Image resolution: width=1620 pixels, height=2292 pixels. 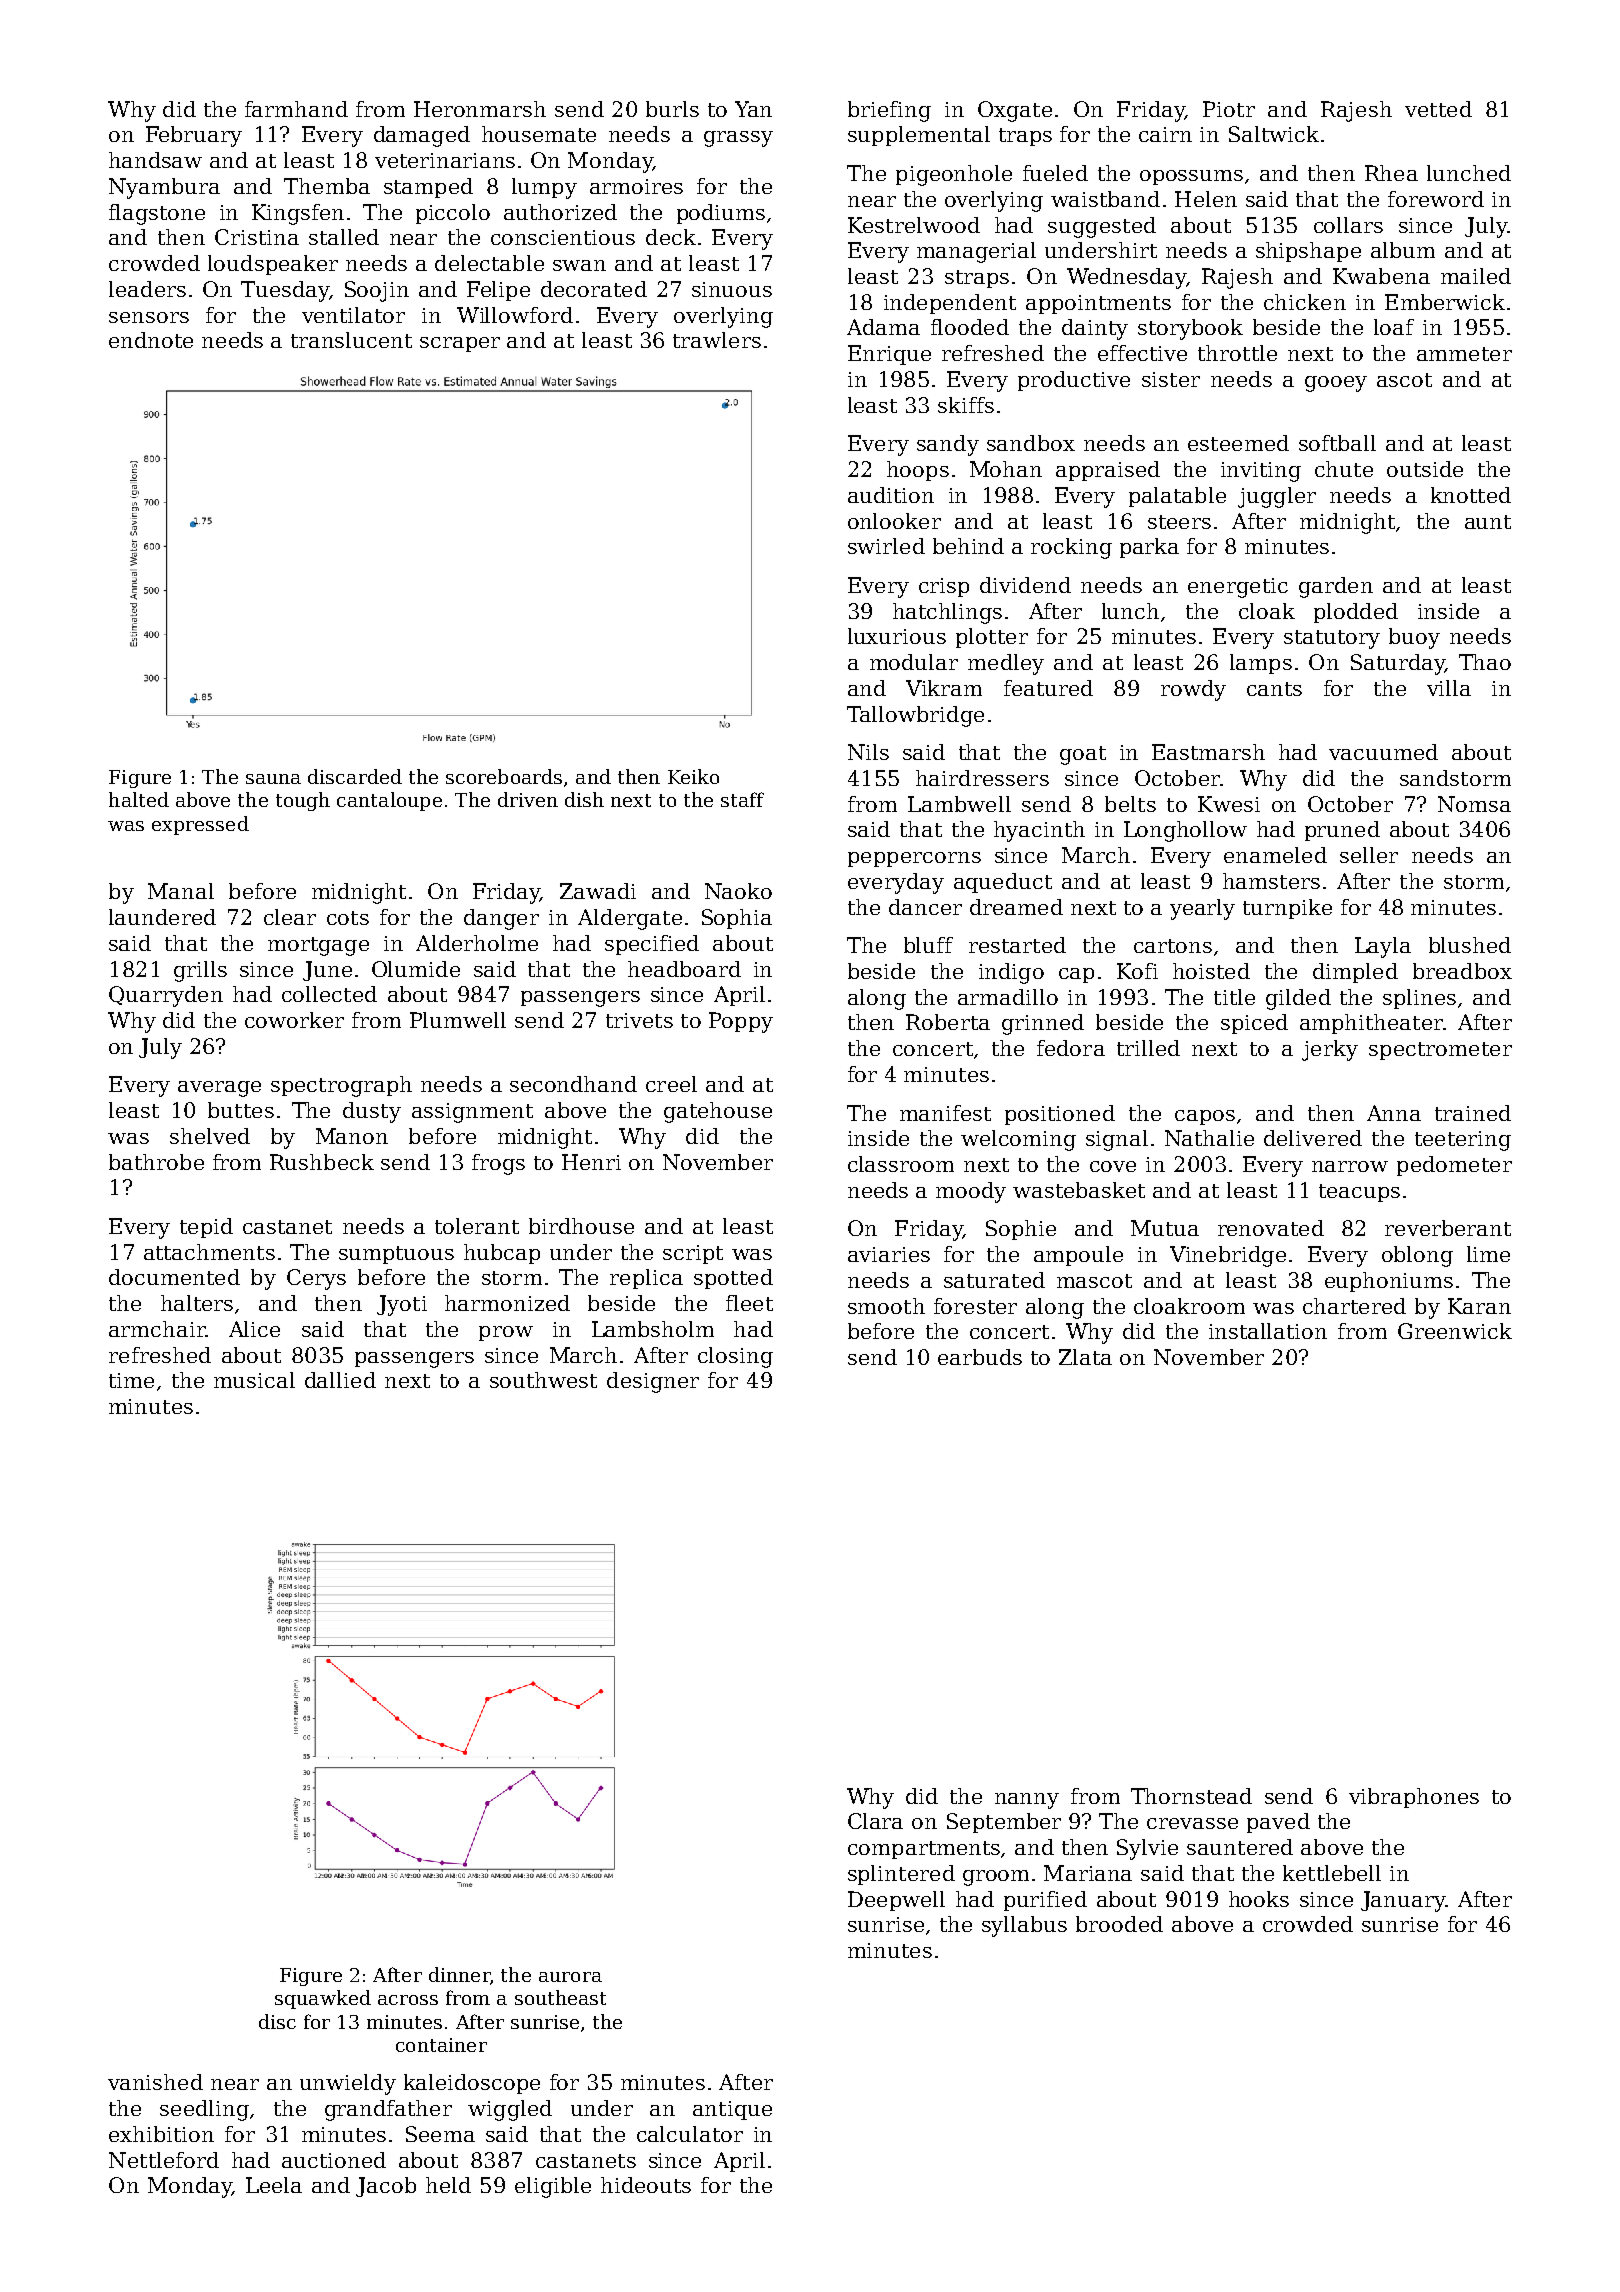 I want to click on modular, so click(x=914, y=662).
